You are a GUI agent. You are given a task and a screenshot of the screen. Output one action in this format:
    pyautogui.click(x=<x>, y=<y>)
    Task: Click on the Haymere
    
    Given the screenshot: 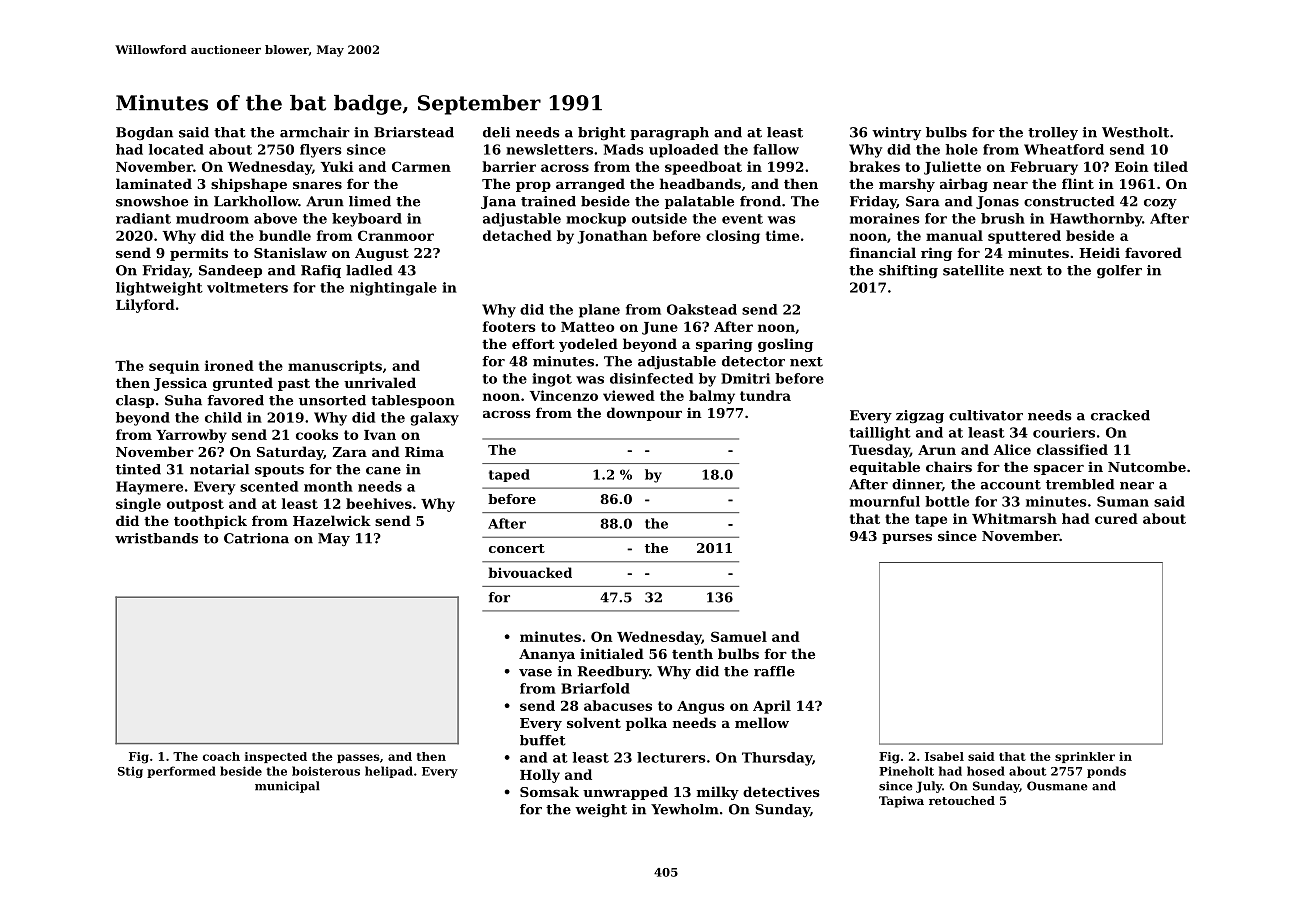 What is the action you would take?
    pyautogui.click(x=149, y=488)
